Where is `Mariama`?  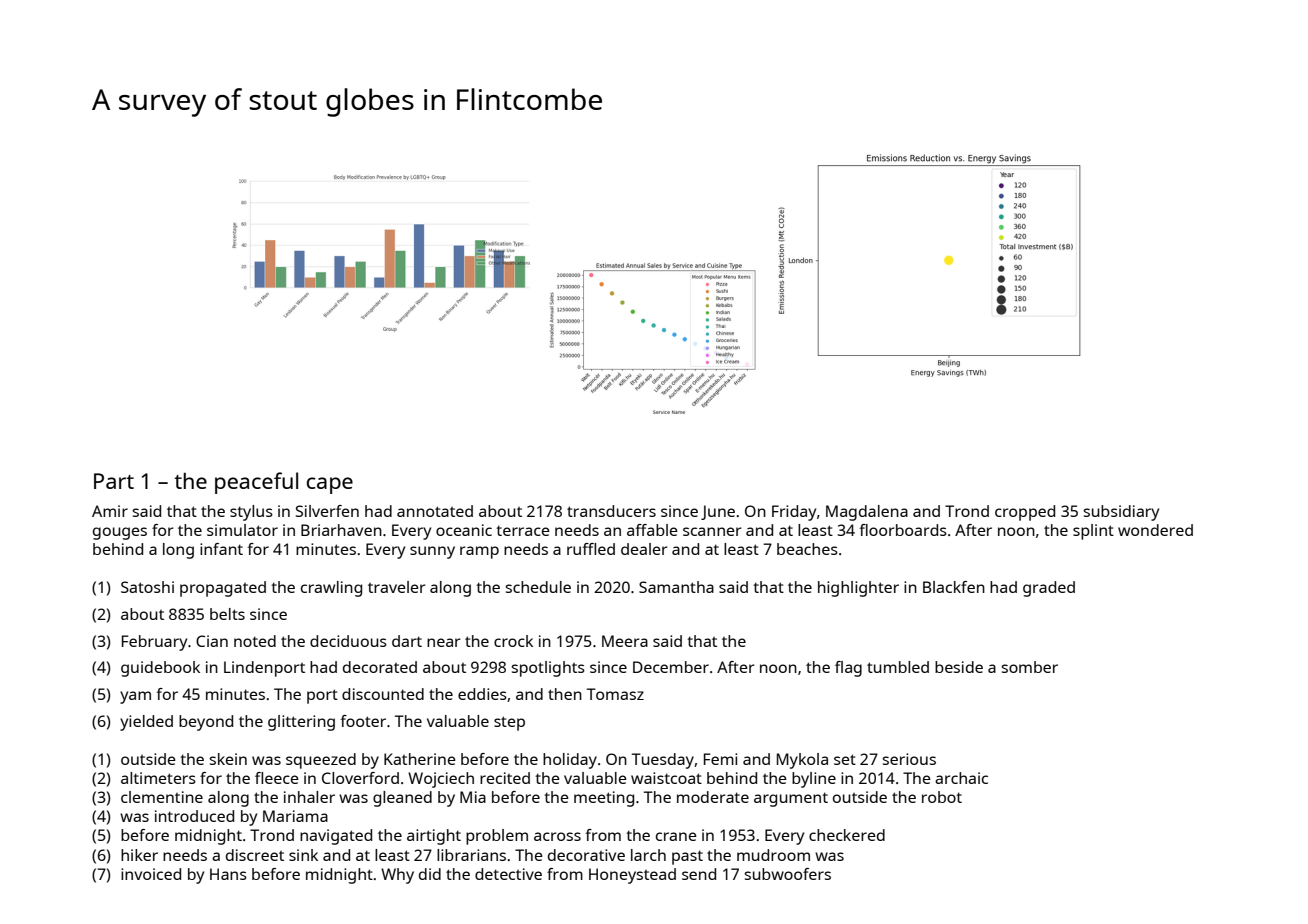 Mariama is located at coordinates (295, 816).
